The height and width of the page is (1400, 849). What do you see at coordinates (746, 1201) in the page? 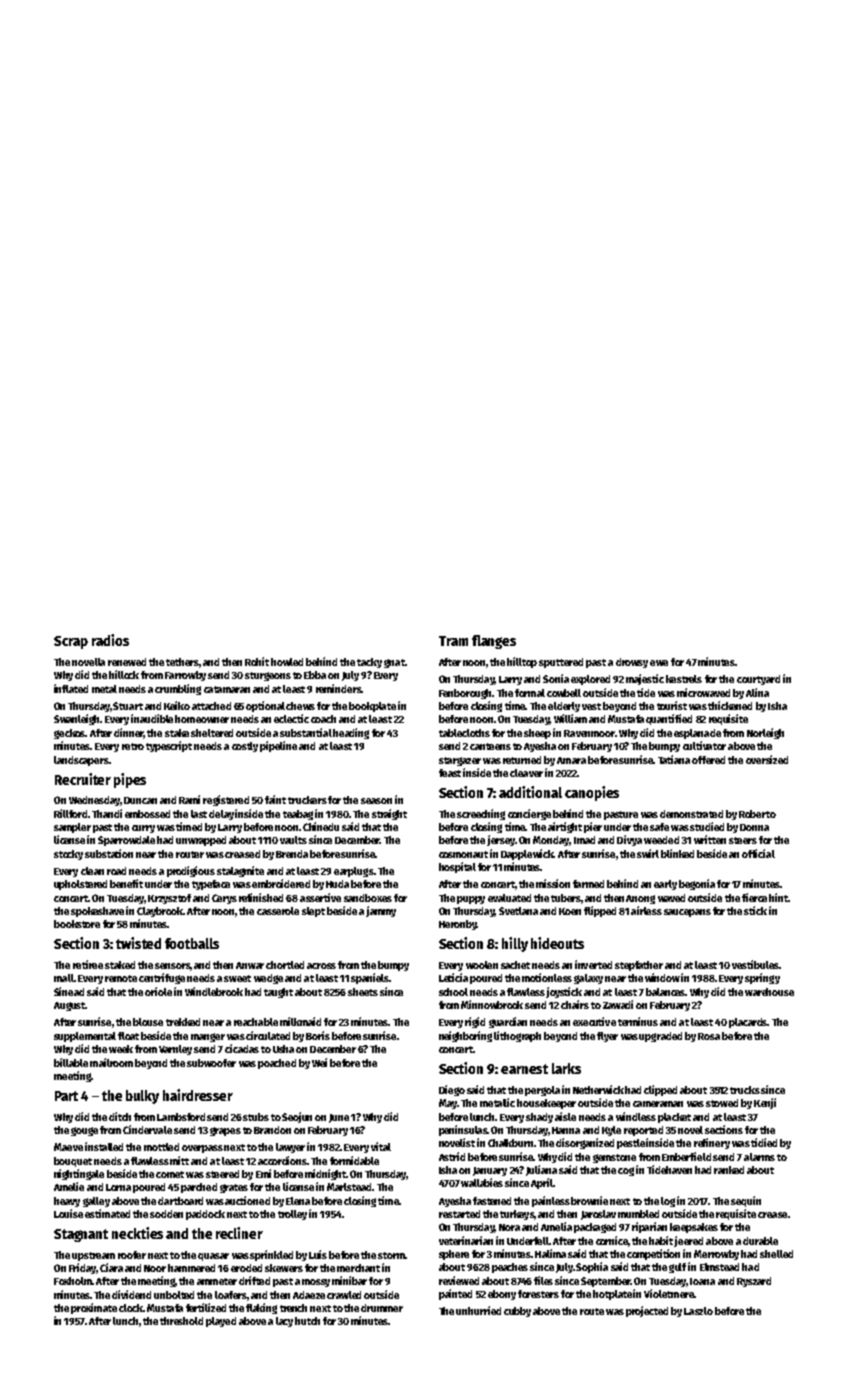
I see `sequin` at bounding box center [746, 1201].
